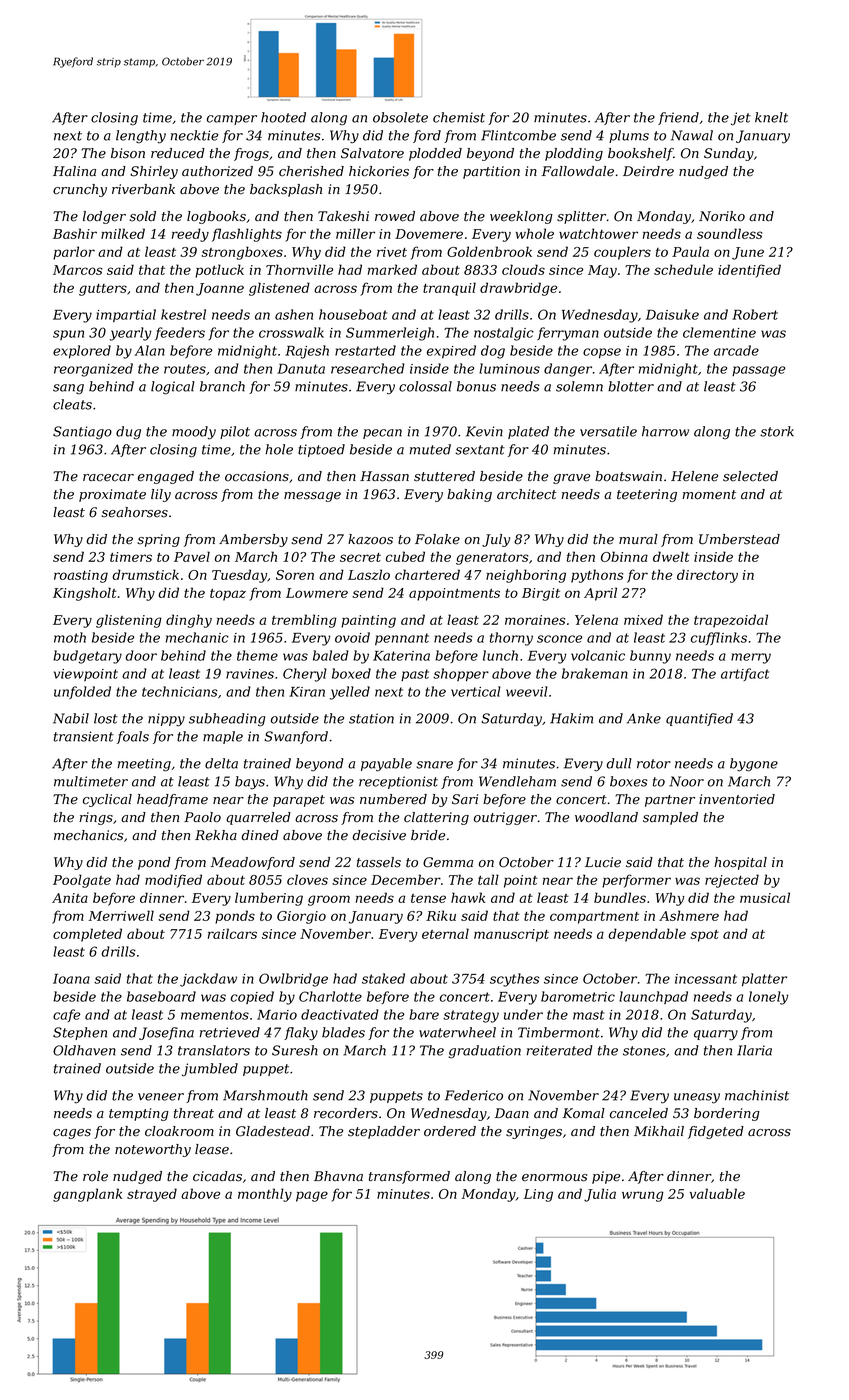  I want to click on mementos, so click(215, 1015).
